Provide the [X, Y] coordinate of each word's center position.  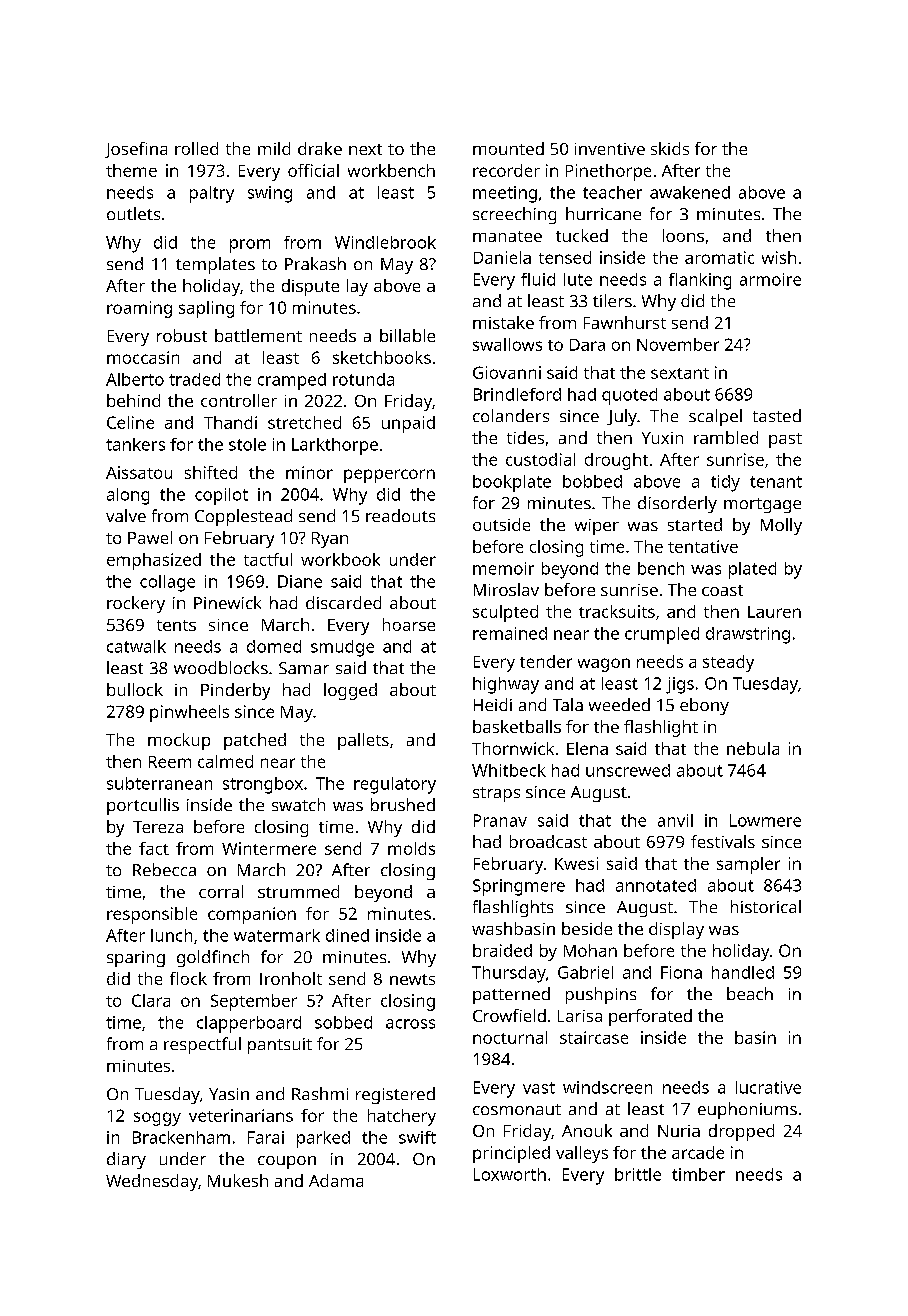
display [676, 930]
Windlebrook [385, 242]
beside [587, 928]
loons [683, 235]
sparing [136, 959]
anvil [675, 820]
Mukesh [238, 1180]
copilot [221, 496]
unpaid [408, 424]
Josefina [136, 150]
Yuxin [662, 438]
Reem [170, 762]
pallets [363, 741]
